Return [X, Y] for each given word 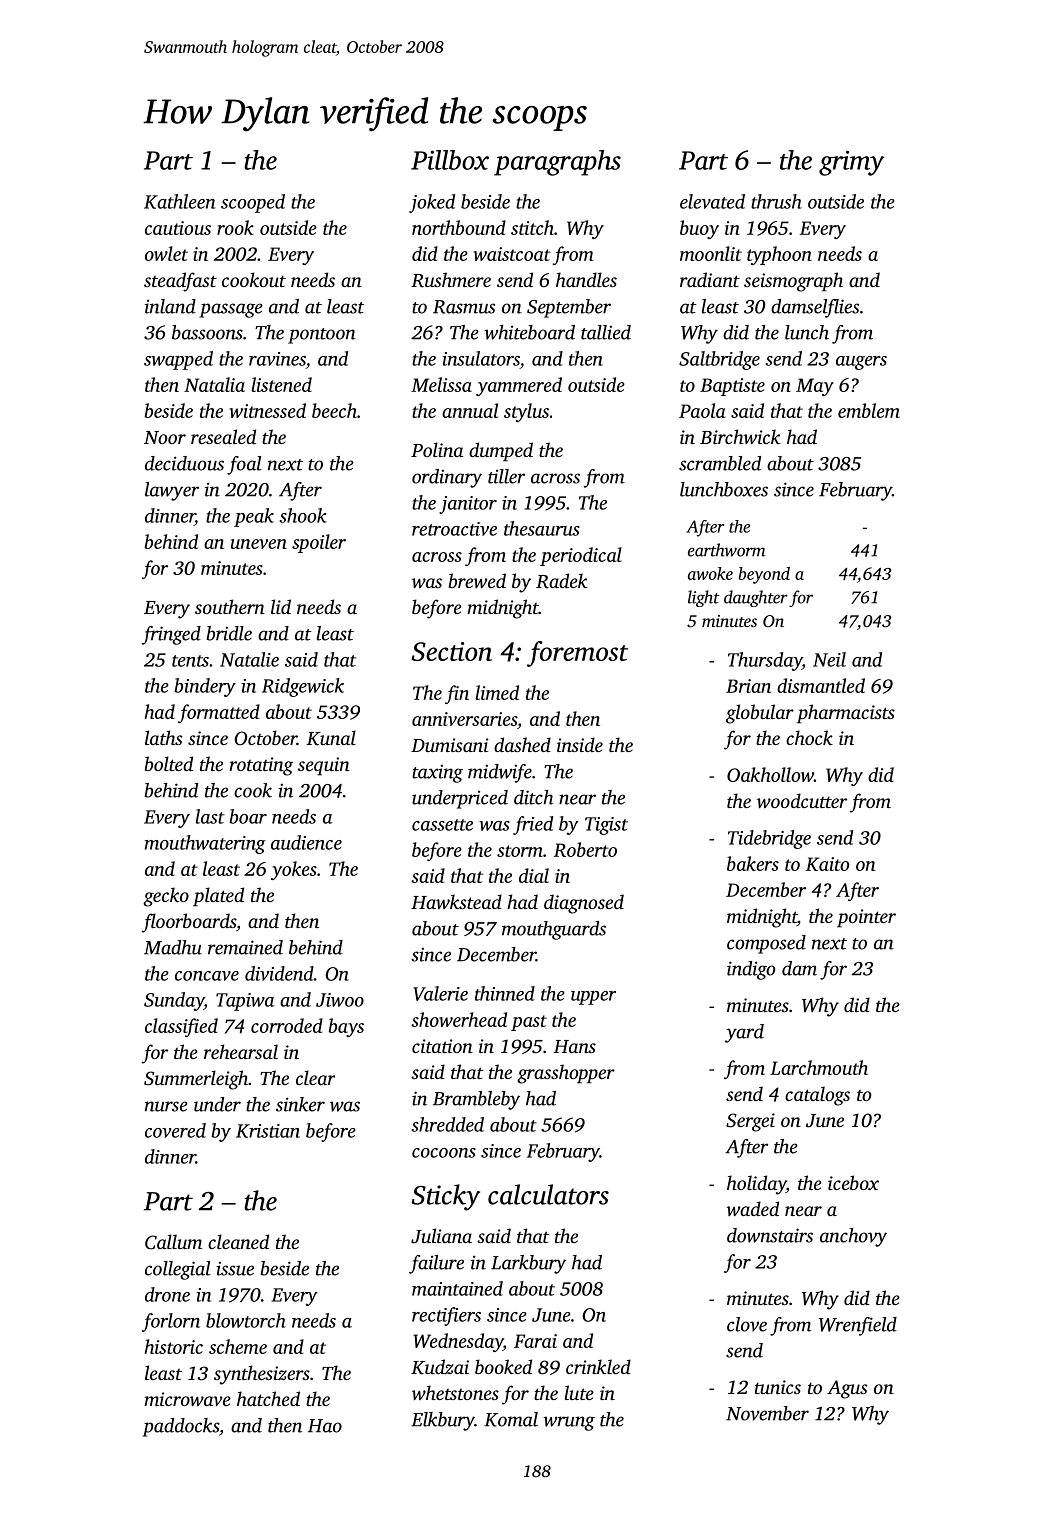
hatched [268, 1398]
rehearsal [241, 1051]
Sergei [750, 1122]
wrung [569, 1423]
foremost [577, 654]
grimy [851, 163]
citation [442, 1046]
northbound [459, 227]
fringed [171, 635]
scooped [253, 203]
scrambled [720, 463]
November [767, 1413]
